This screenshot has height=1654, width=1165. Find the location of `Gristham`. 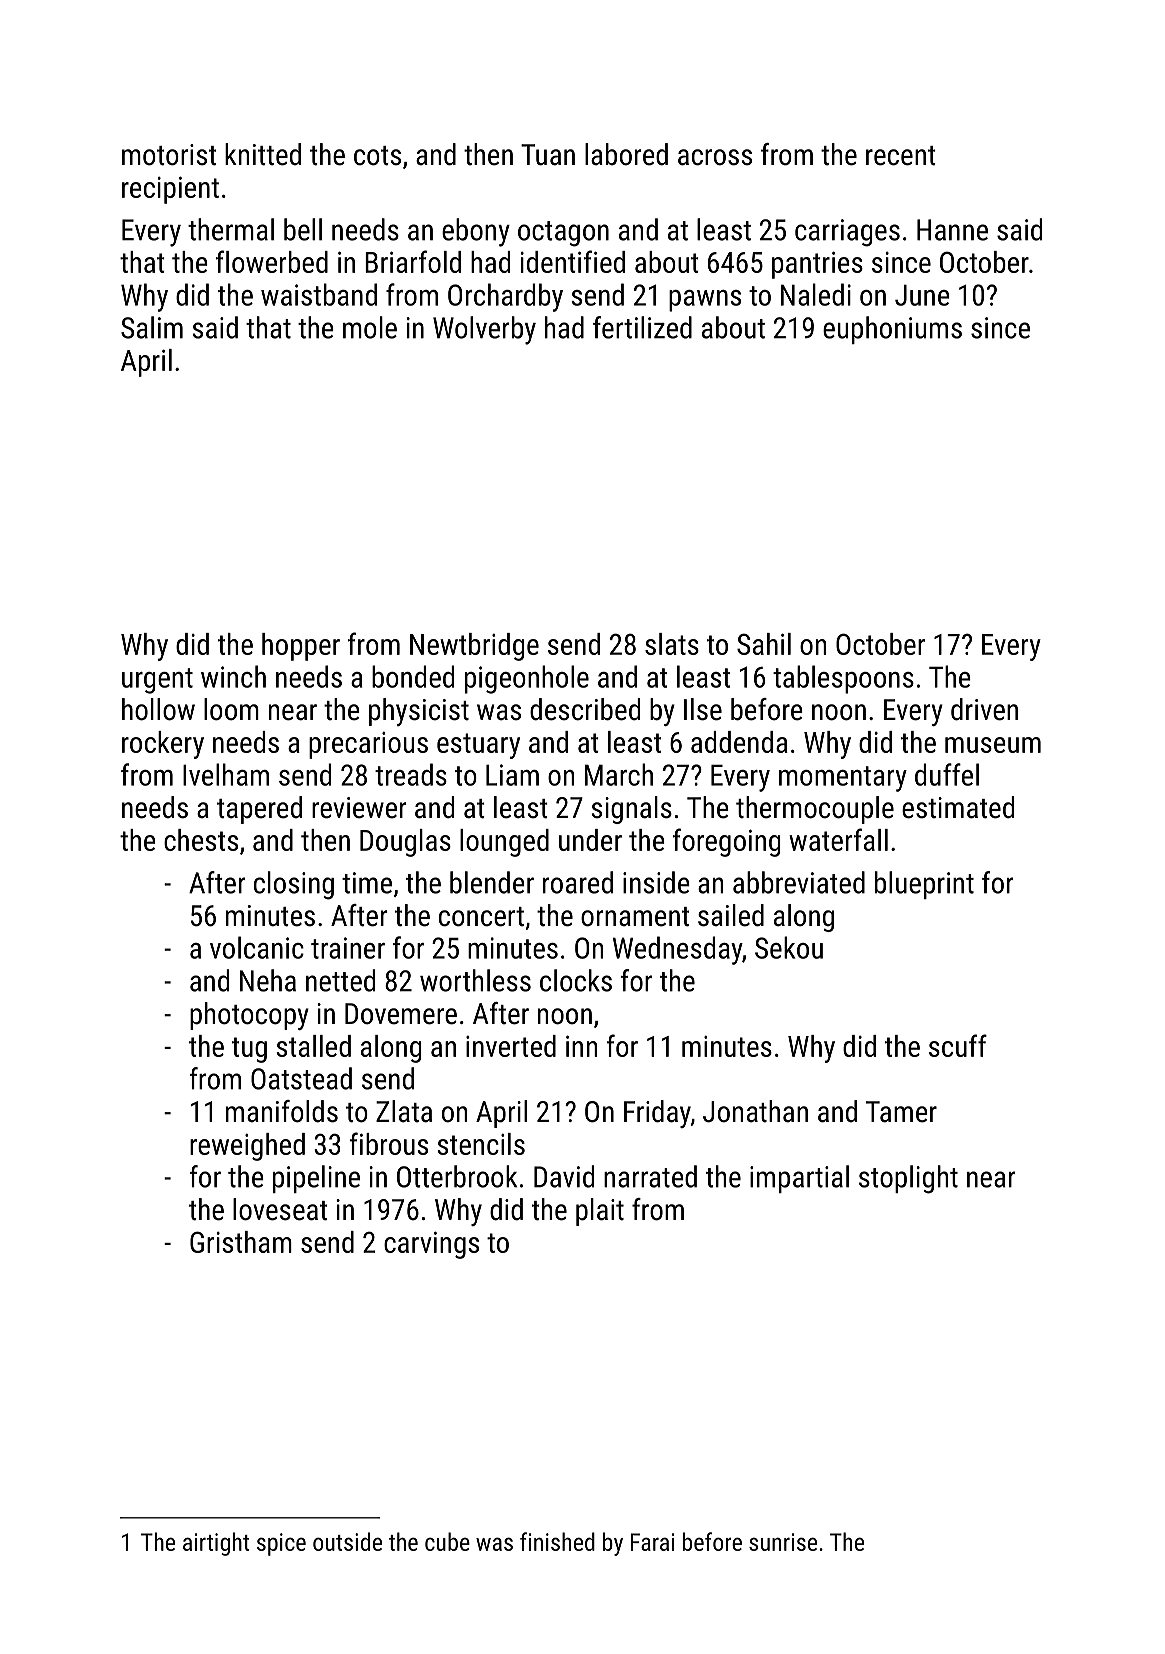

Gristham is located at coordinates (241, 1242).
